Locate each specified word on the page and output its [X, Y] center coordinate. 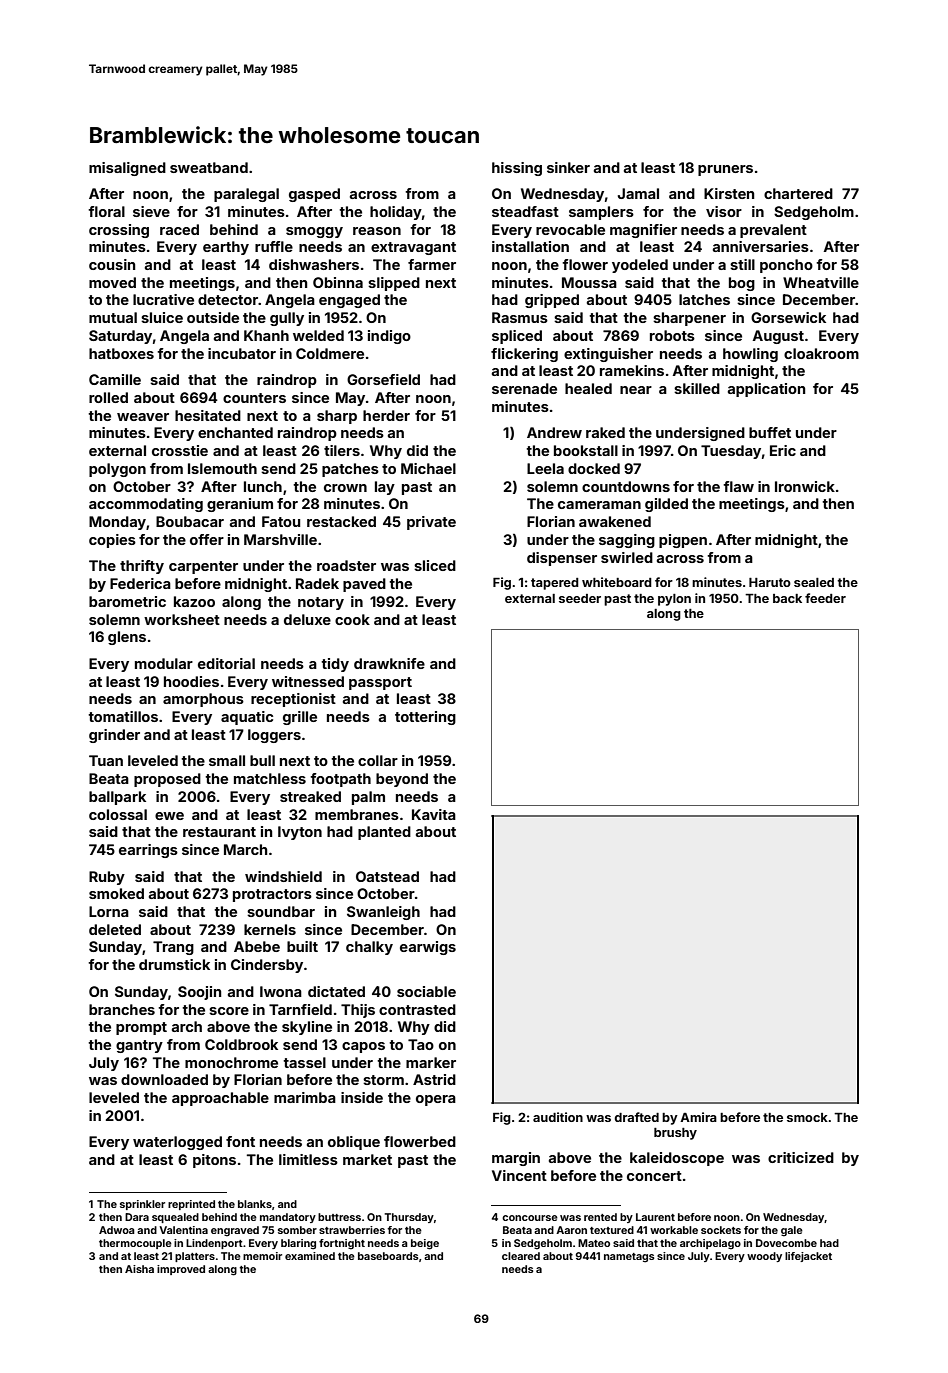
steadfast [525, 211]
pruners [725, 170]
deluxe [307, 619]
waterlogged [177, 1143]
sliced [435, 565]
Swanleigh [383, 913]
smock [807, 1117]
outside [213, 317]
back [787, 598]
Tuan [106, 760]
